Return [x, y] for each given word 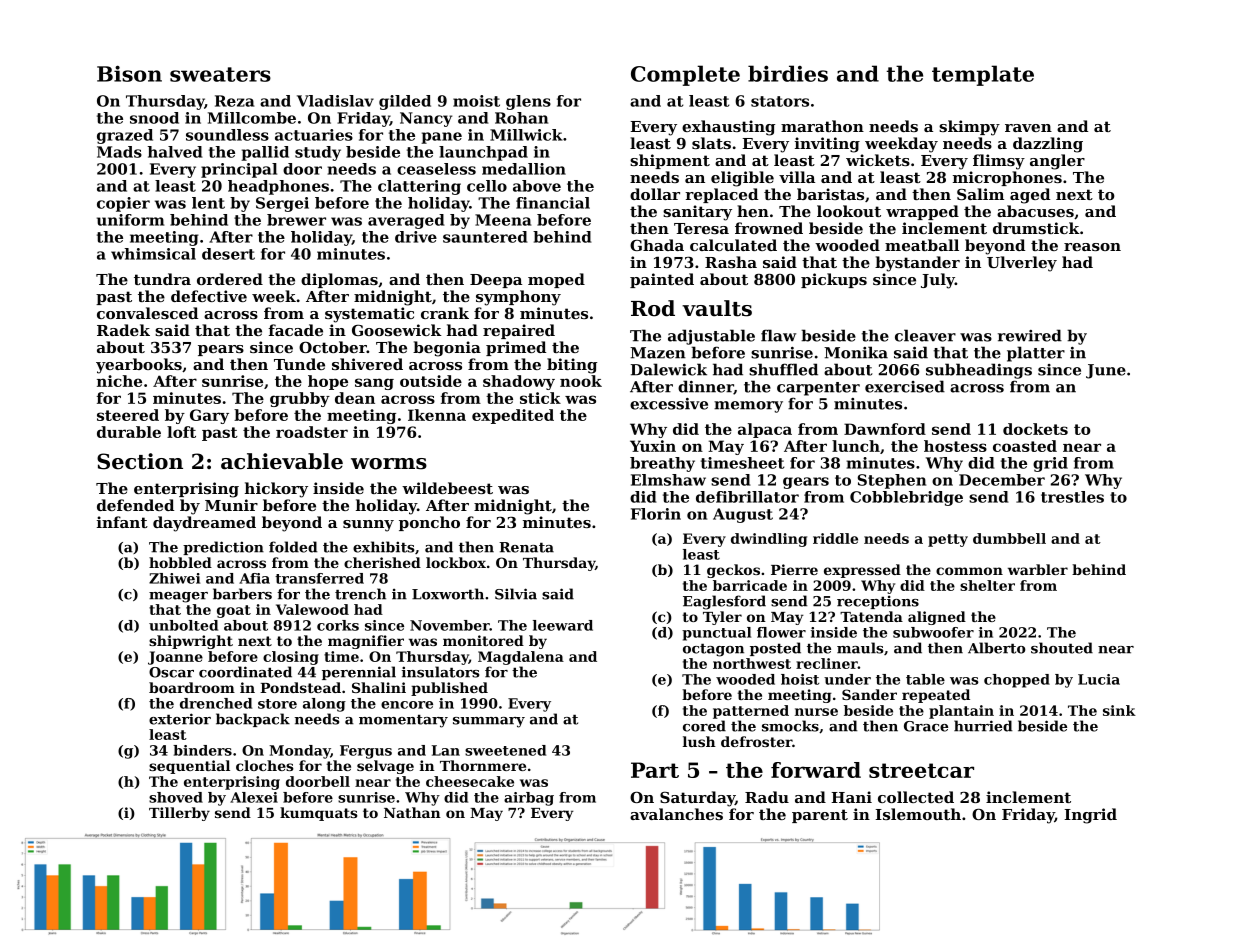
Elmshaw [668, 480]
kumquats [319, 814]
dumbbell [1009, 538]
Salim [980, 194]
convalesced [147, 313]
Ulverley [1022, 264]
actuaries [314, 135]
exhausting [728, 128]
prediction [223, 548]
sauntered [485, 237]
